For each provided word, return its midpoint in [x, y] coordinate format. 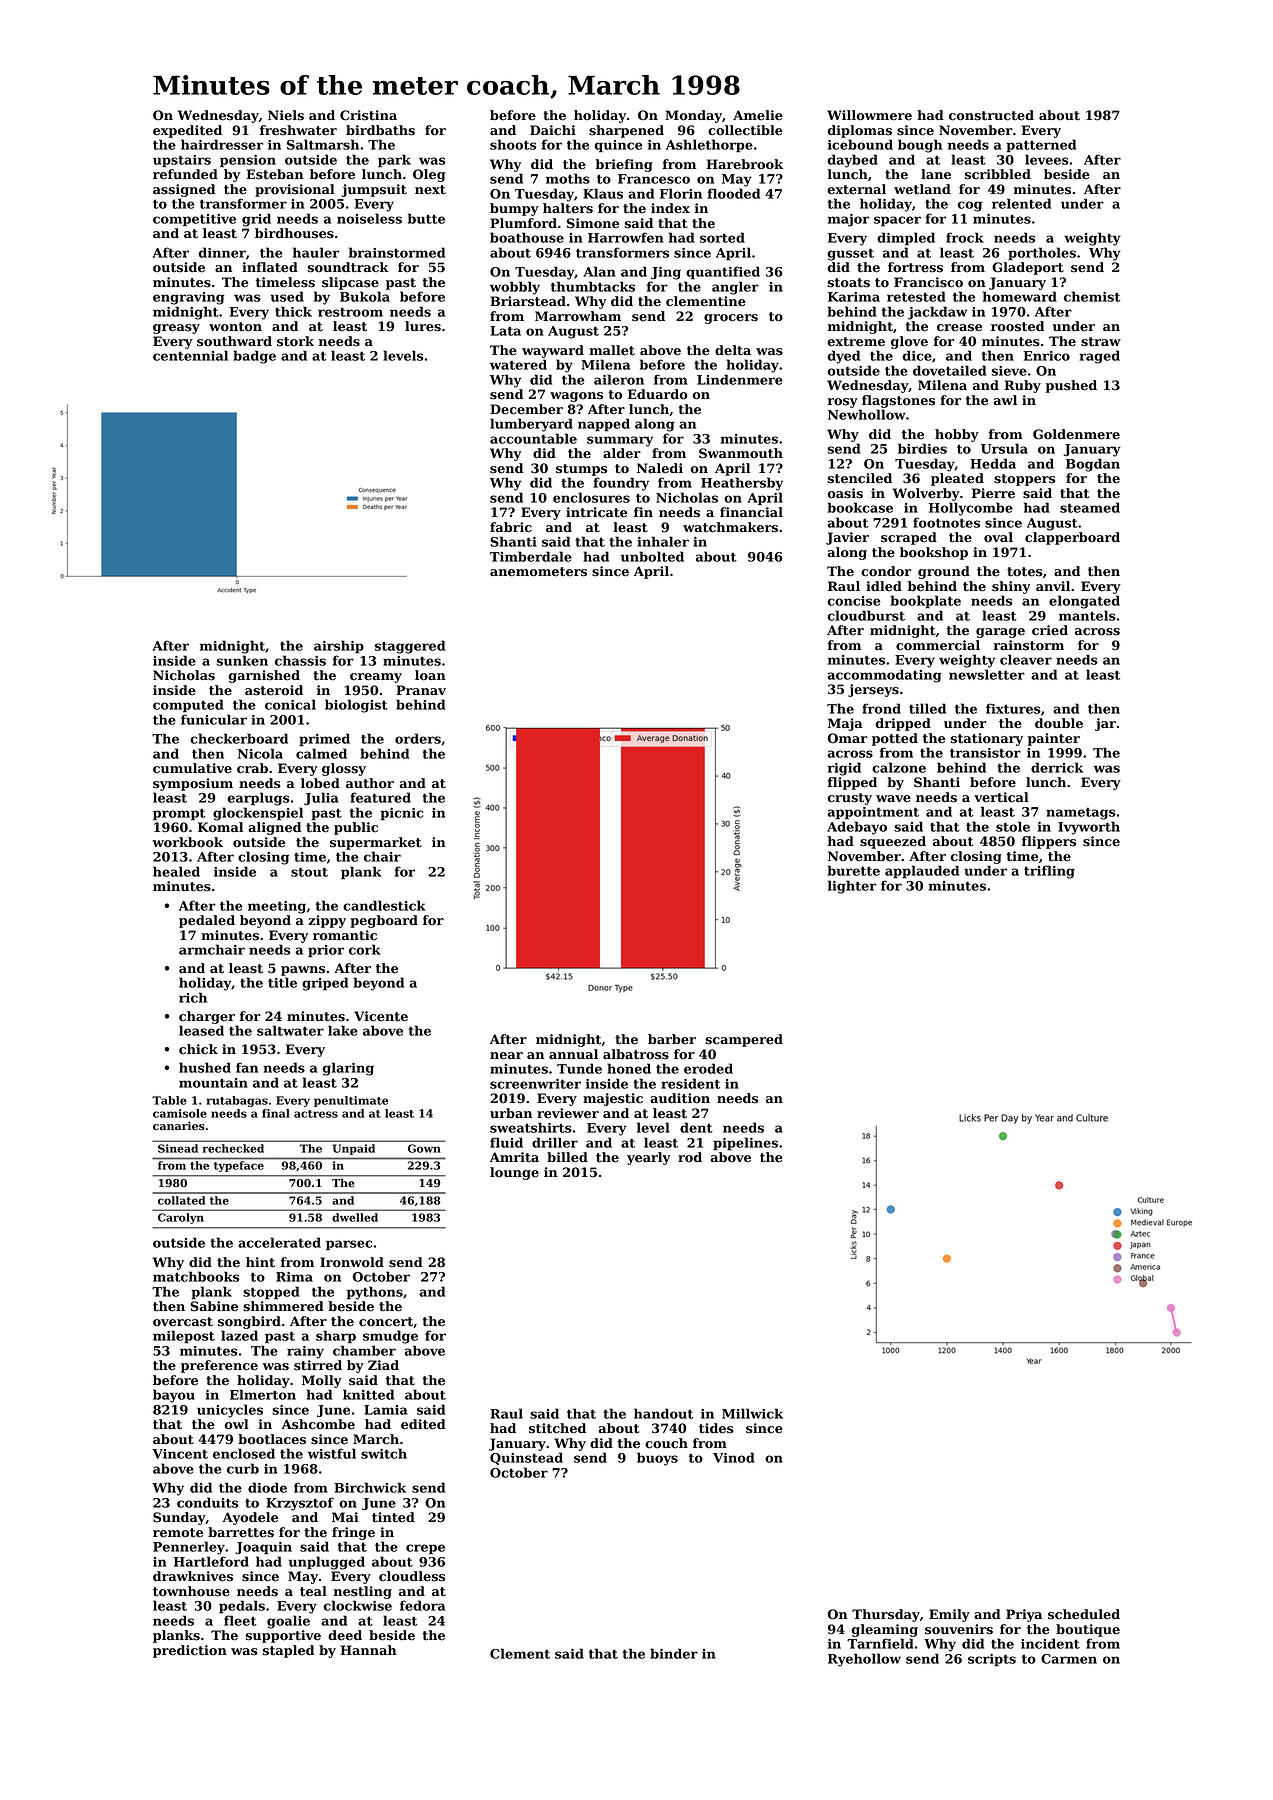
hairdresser [222, 144]
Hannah [368, 1650]
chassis [300, 660]
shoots [513, 144]
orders [418, 738]
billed [567, 1157]
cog [970, 206]
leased [201, 1030]
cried [1050, 630]
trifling [1049, 872]
